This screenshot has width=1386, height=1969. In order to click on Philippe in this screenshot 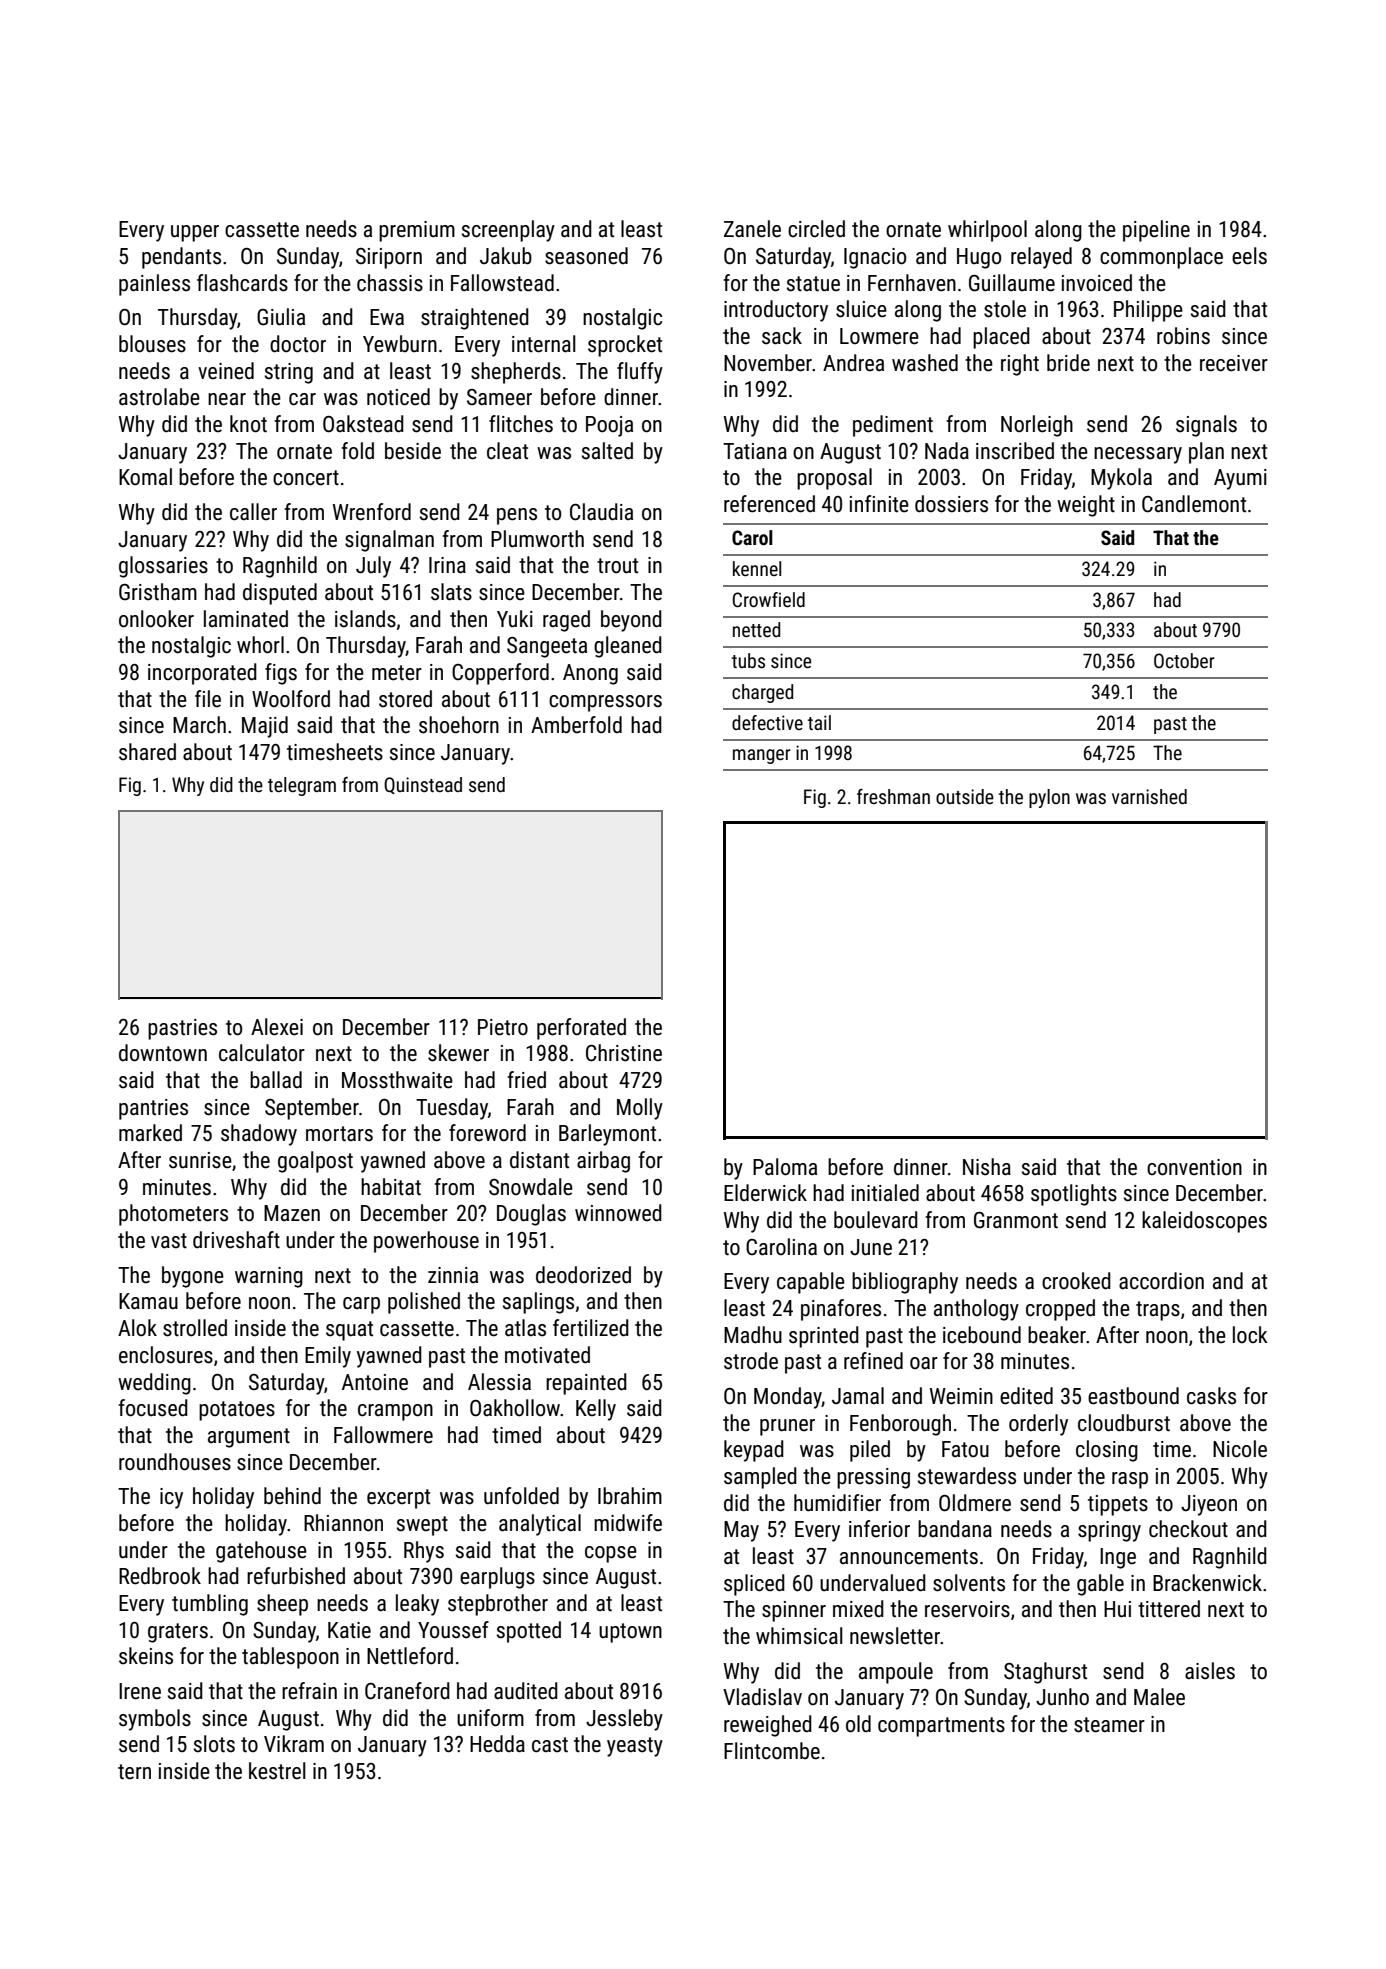, I will do `click(1148, 311)`.
